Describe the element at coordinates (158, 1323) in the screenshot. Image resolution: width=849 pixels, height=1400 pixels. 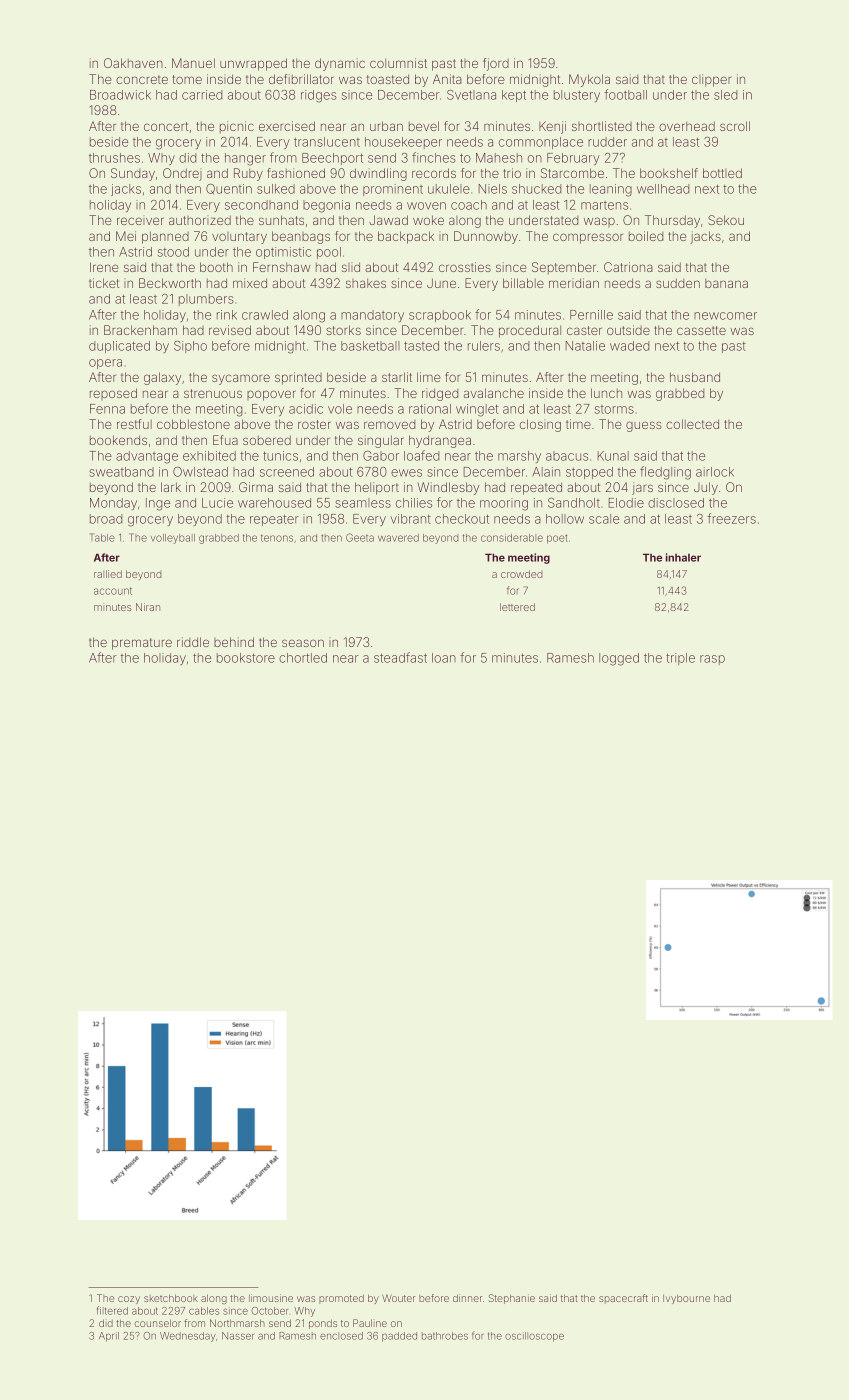
I see `counselor` at that location.
